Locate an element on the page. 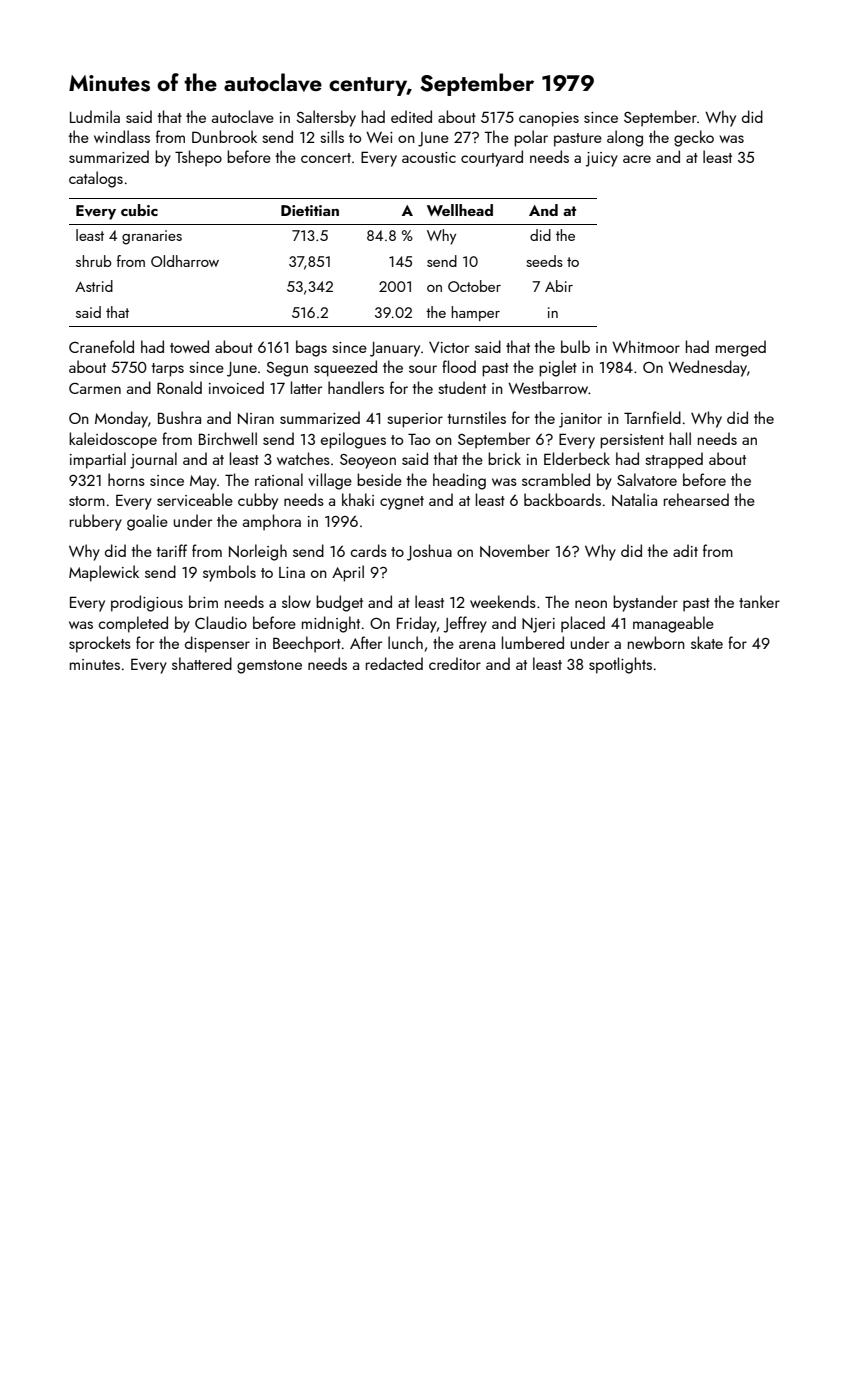 The image size is (849, 1400). windlass is located at coordinates (122, 136).
